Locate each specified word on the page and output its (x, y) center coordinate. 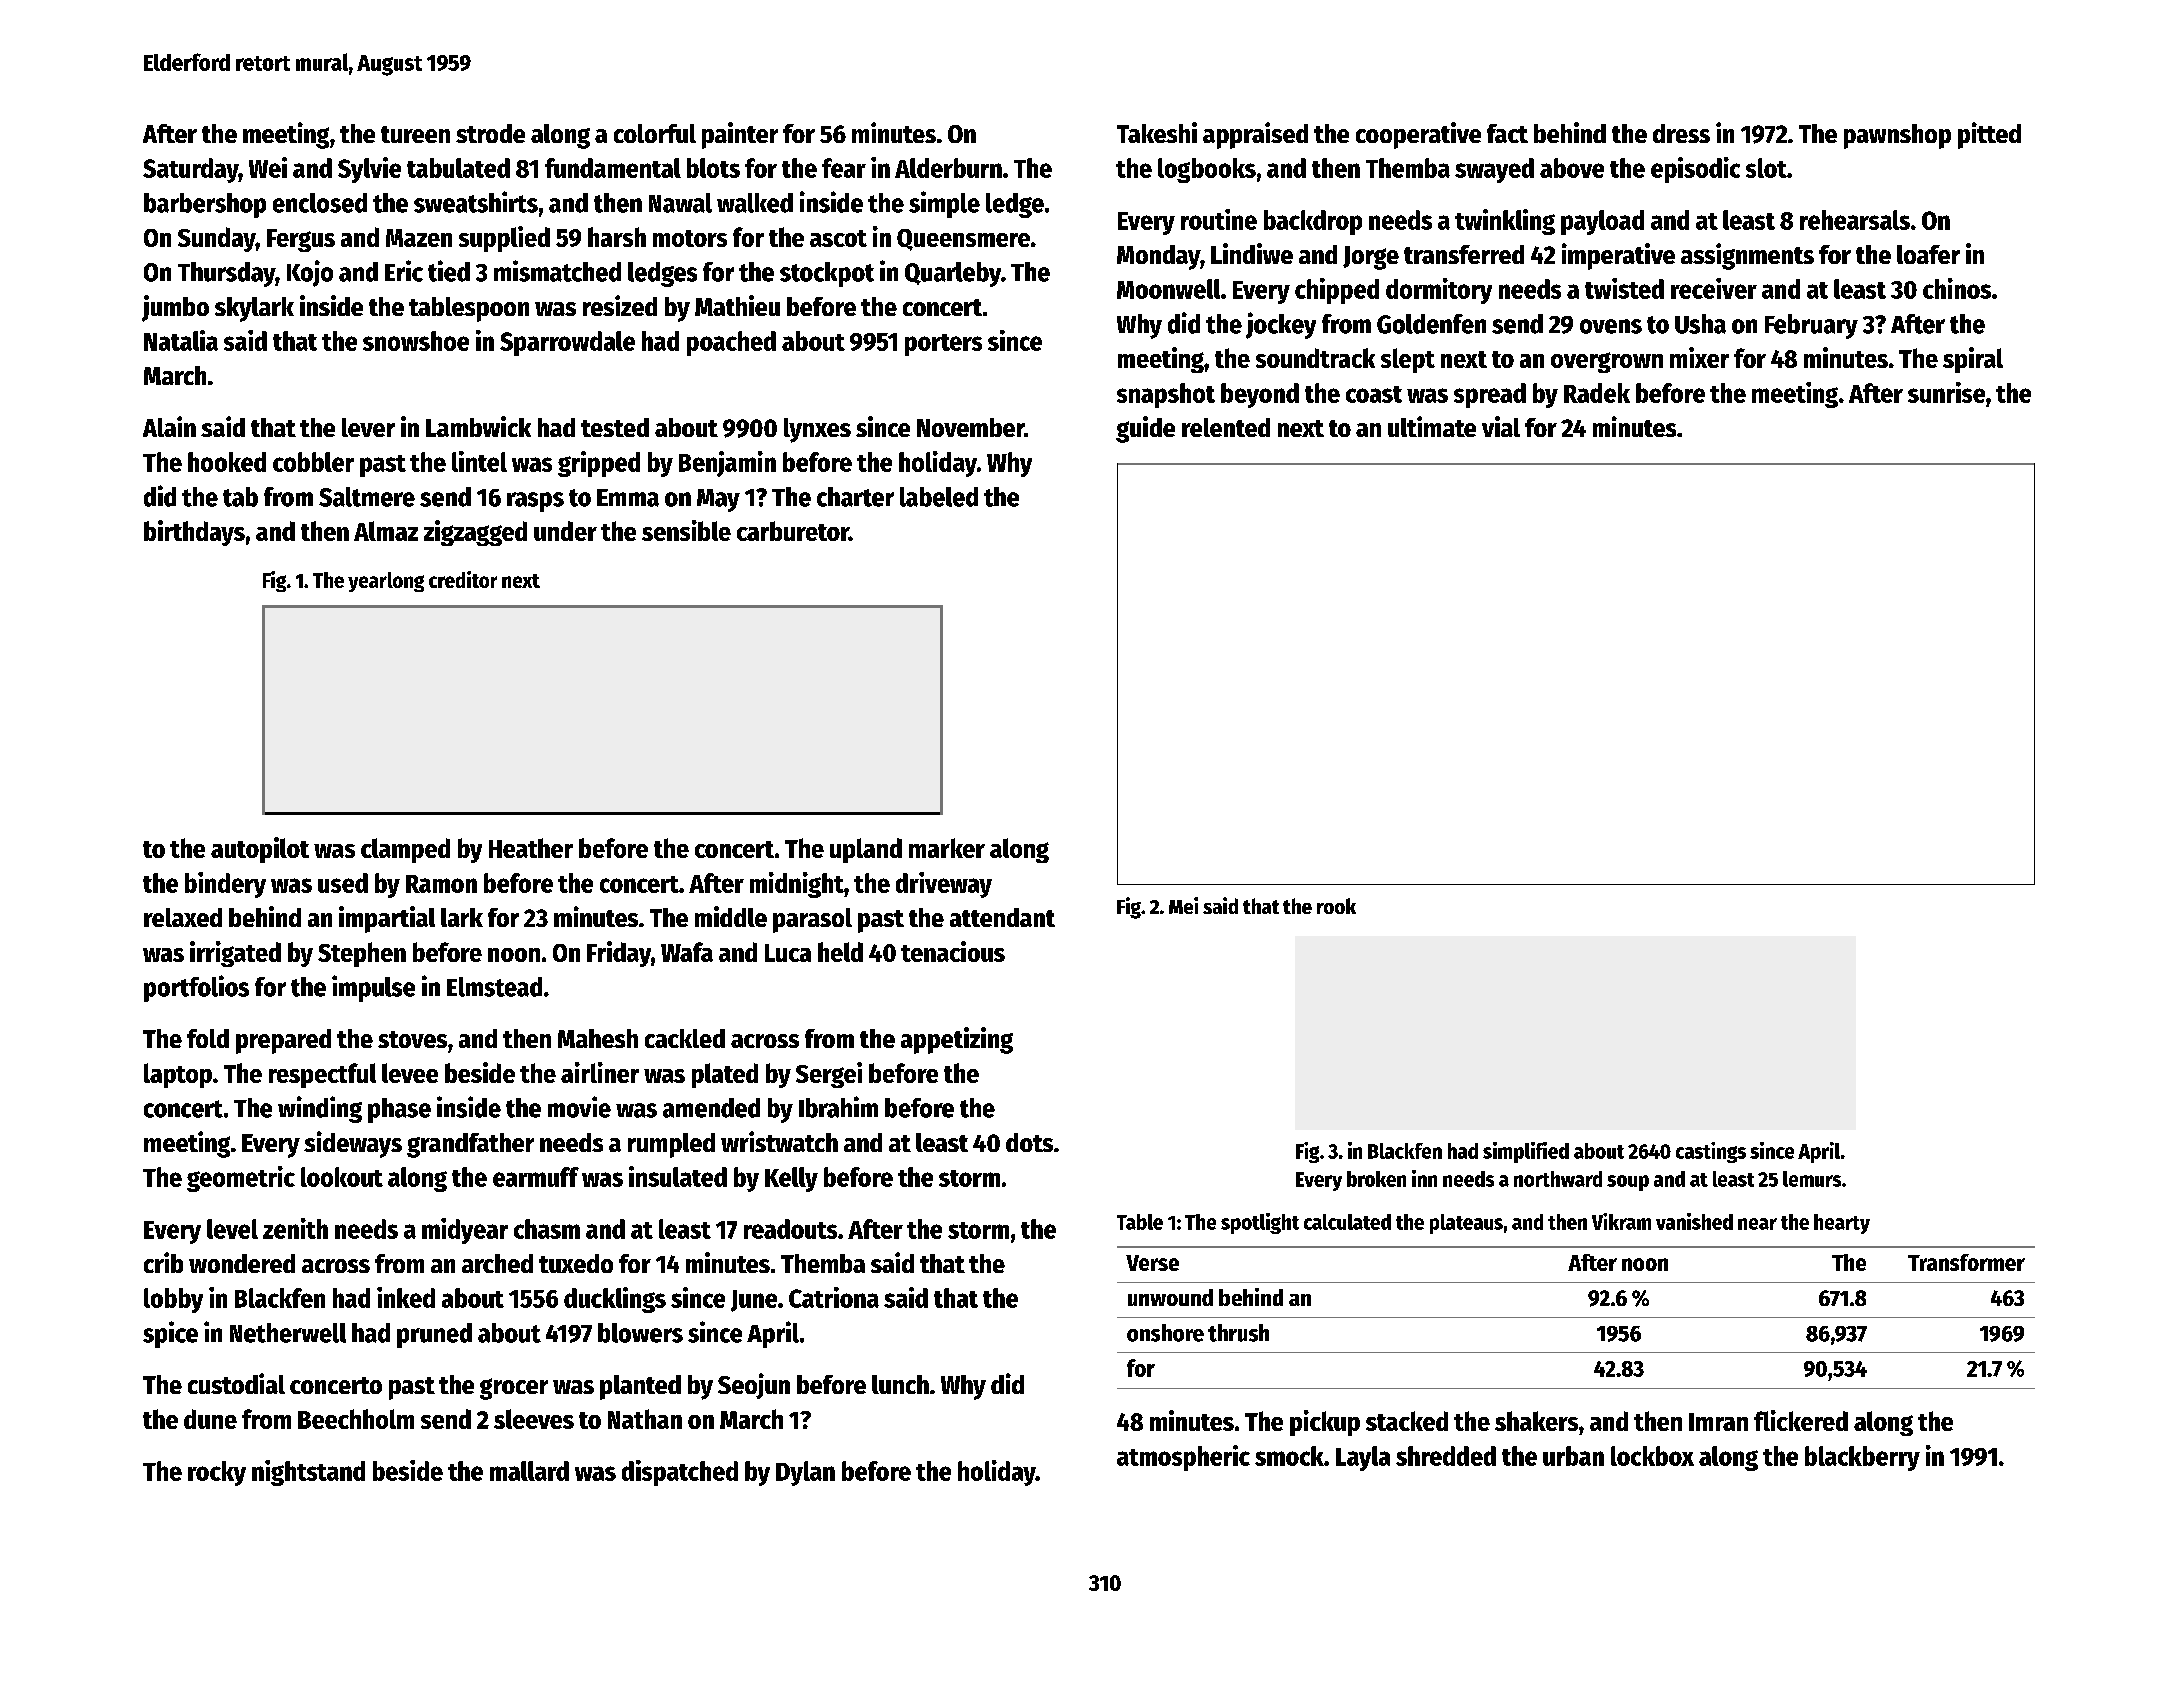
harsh (617, 237)
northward (1558, 1179)
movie (579, 1107)
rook (1336, 906)
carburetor (793, 531)
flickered (1801, 1420)
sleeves (534, 1419)
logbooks (1207, 170)
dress (1681, 133)
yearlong (386, 582)
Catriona (834, 1297)
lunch (900, 1384)
